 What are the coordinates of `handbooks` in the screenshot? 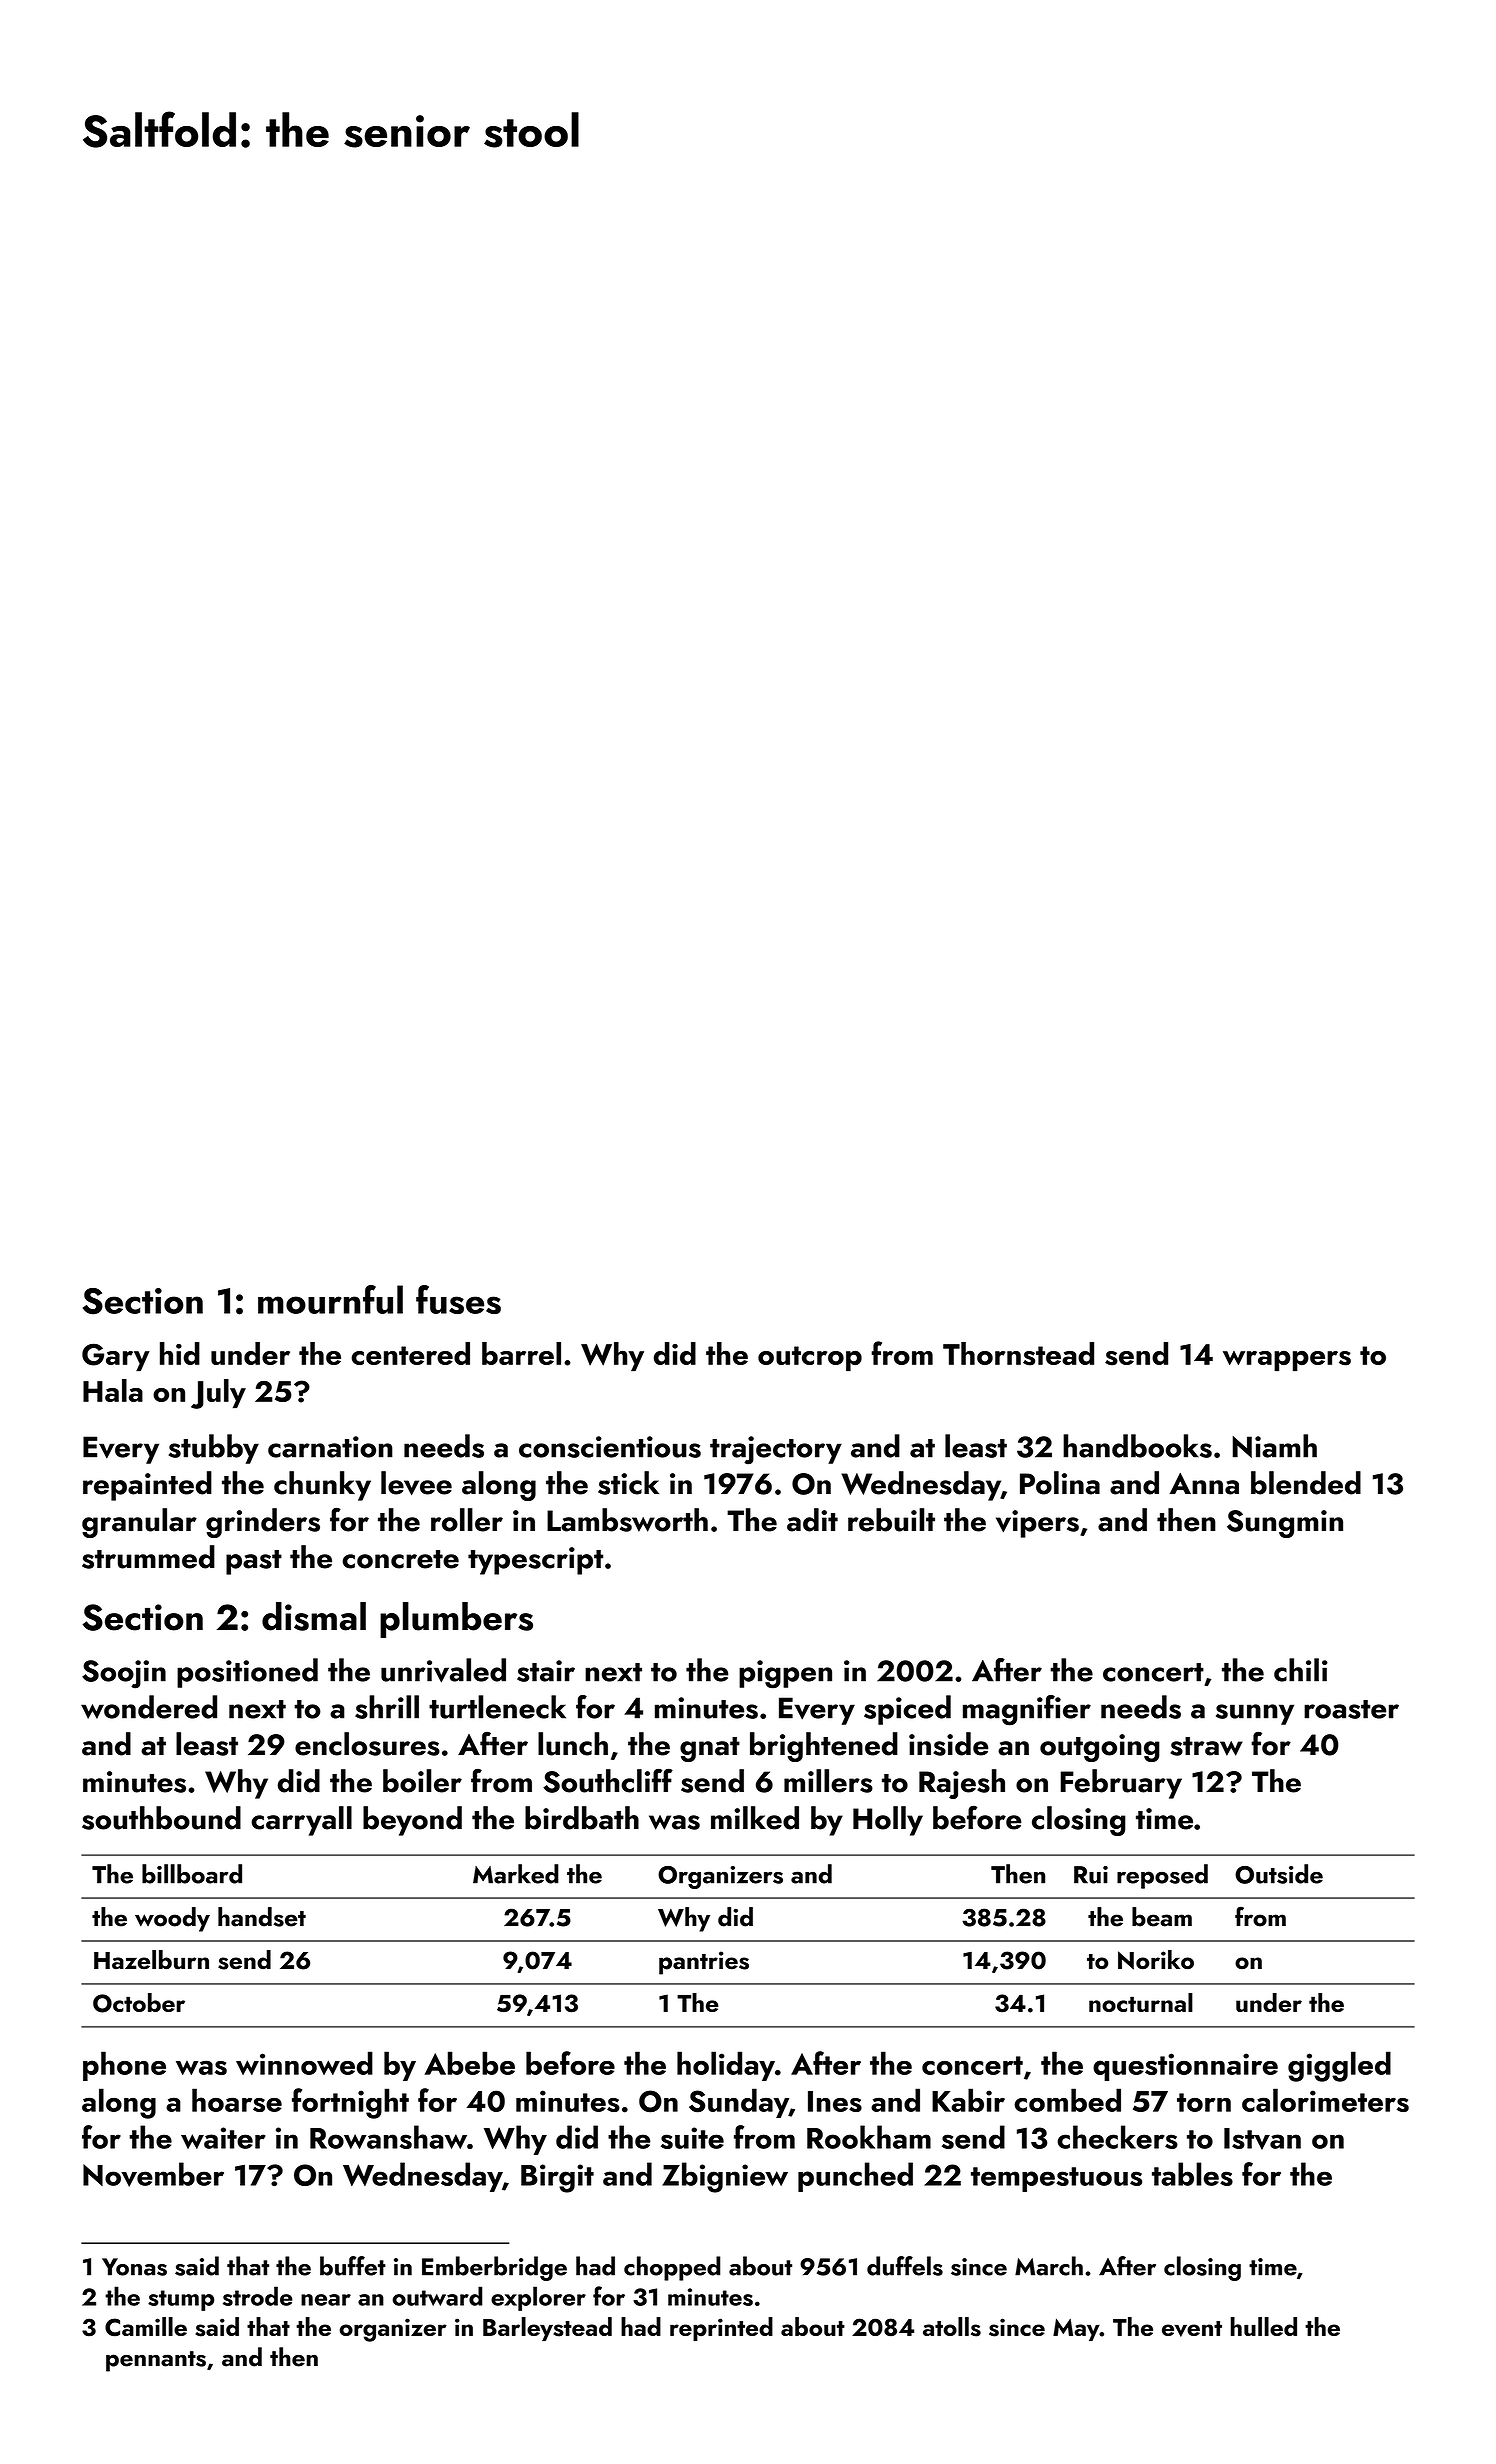 It's located at (1137, 1446).
